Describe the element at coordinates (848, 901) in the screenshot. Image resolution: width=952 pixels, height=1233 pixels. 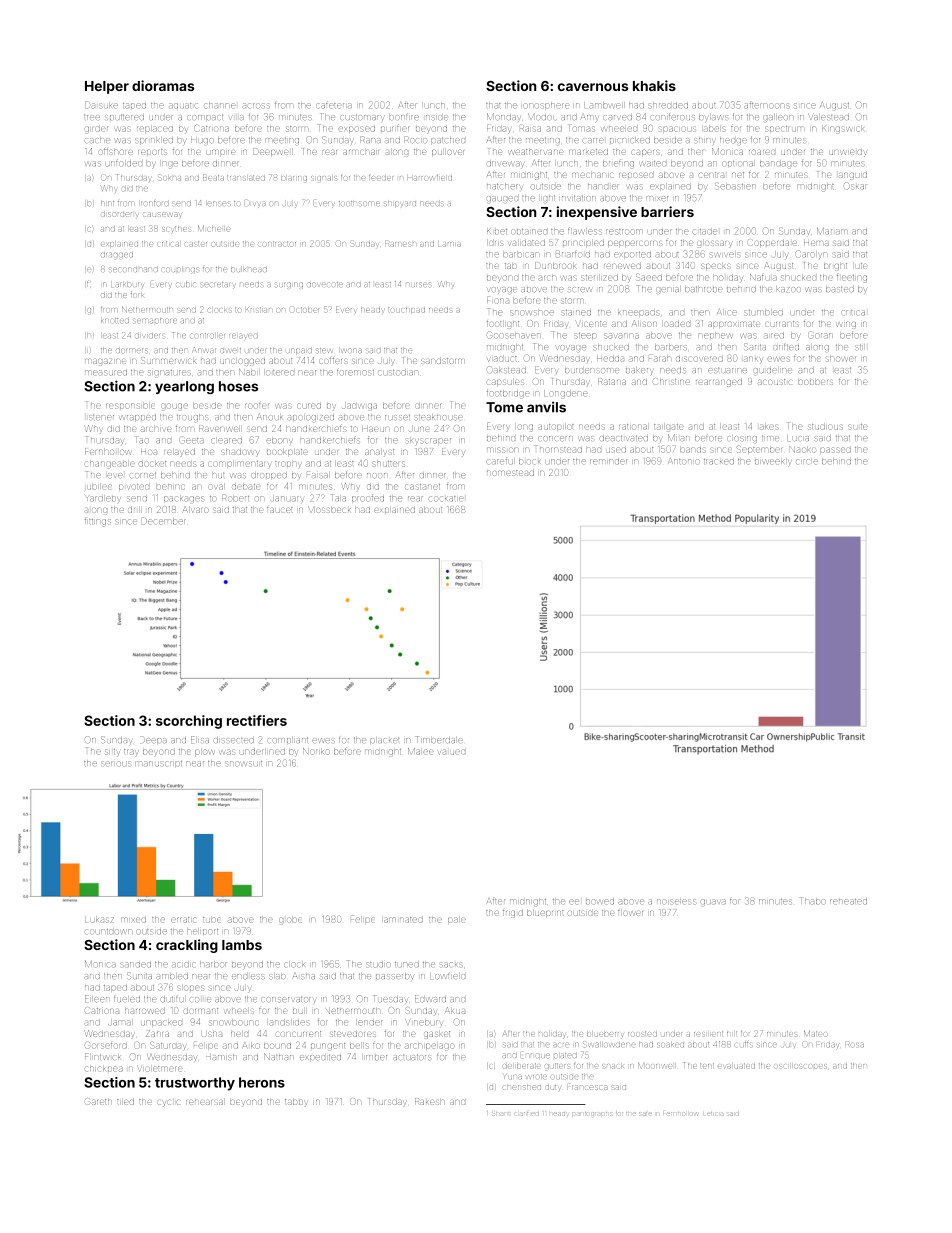
I see `reheated` at that location.
